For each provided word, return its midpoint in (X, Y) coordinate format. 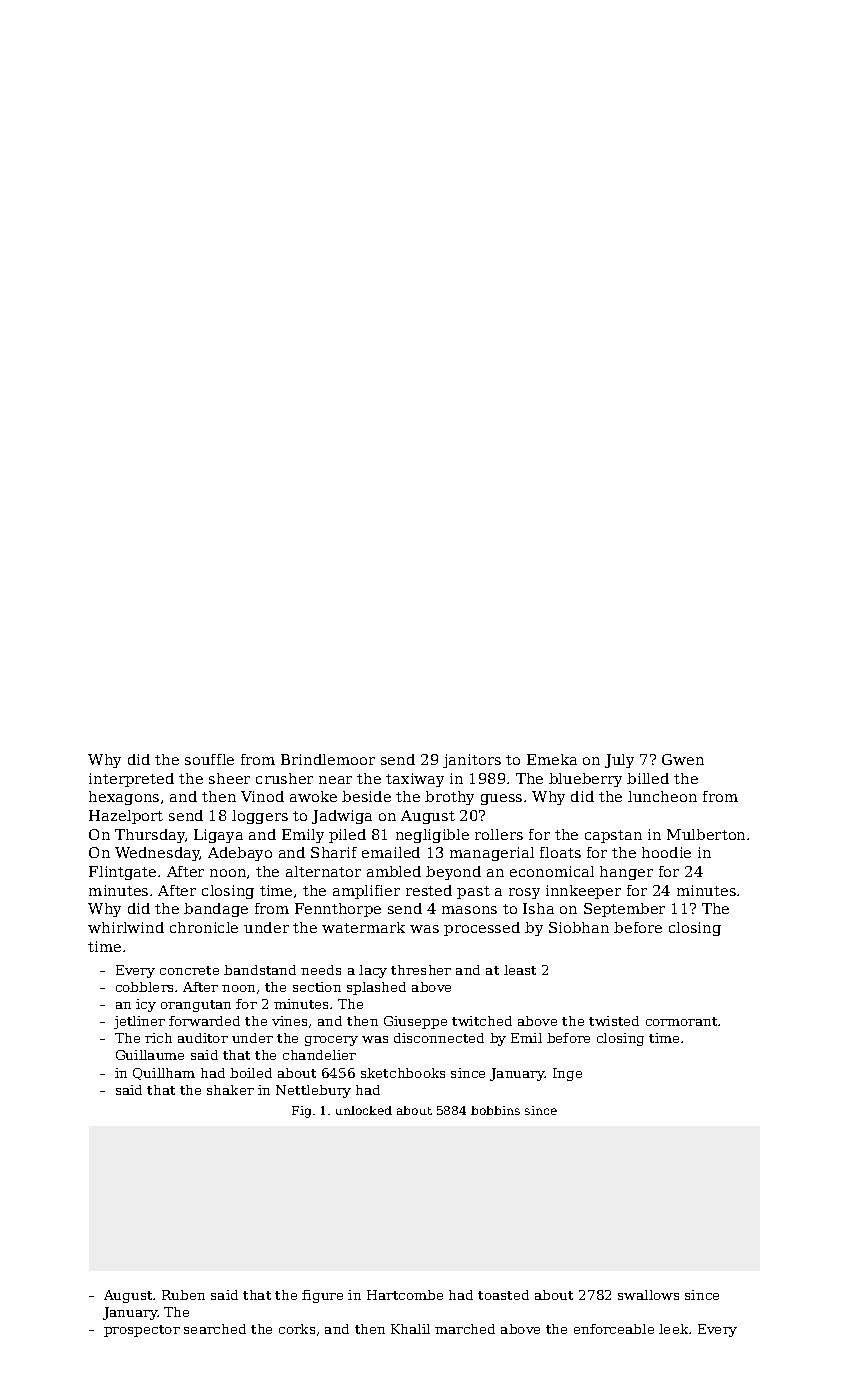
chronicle (204, 927)
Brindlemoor (328, 759)
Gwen (683, 759)
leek (673, 1329)
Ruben (183, 1295)
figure (322, 1296)
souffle (209, 759)
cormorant (681, 1021)
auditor (203, 1038)
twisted (614, 1021)
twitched (482, 1021)
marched (465, 1329)
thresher (421, 970)
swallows (648, 1295)
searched (215, 1329)
